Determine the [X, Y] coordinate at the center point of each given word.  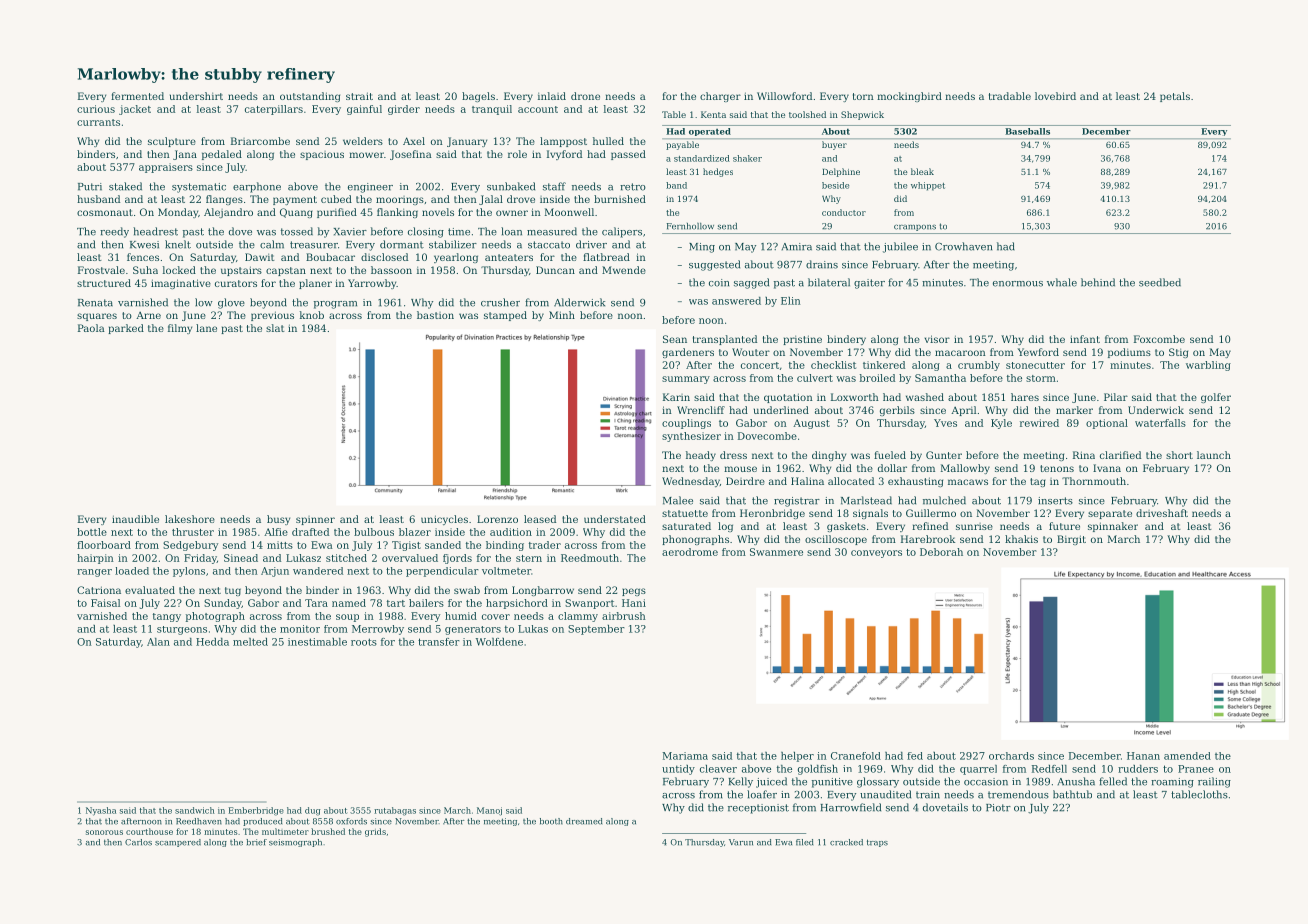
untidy [678, 770]
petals [1175, 97]
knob [312, 315]
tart [396, 603]
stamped [505, 316]
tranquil [492, 110]
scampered [178, 843]
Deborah [941, 552]
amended [1187, 756]
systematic [199, 188]
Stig [1178, 353]
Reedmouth [590, 558]
